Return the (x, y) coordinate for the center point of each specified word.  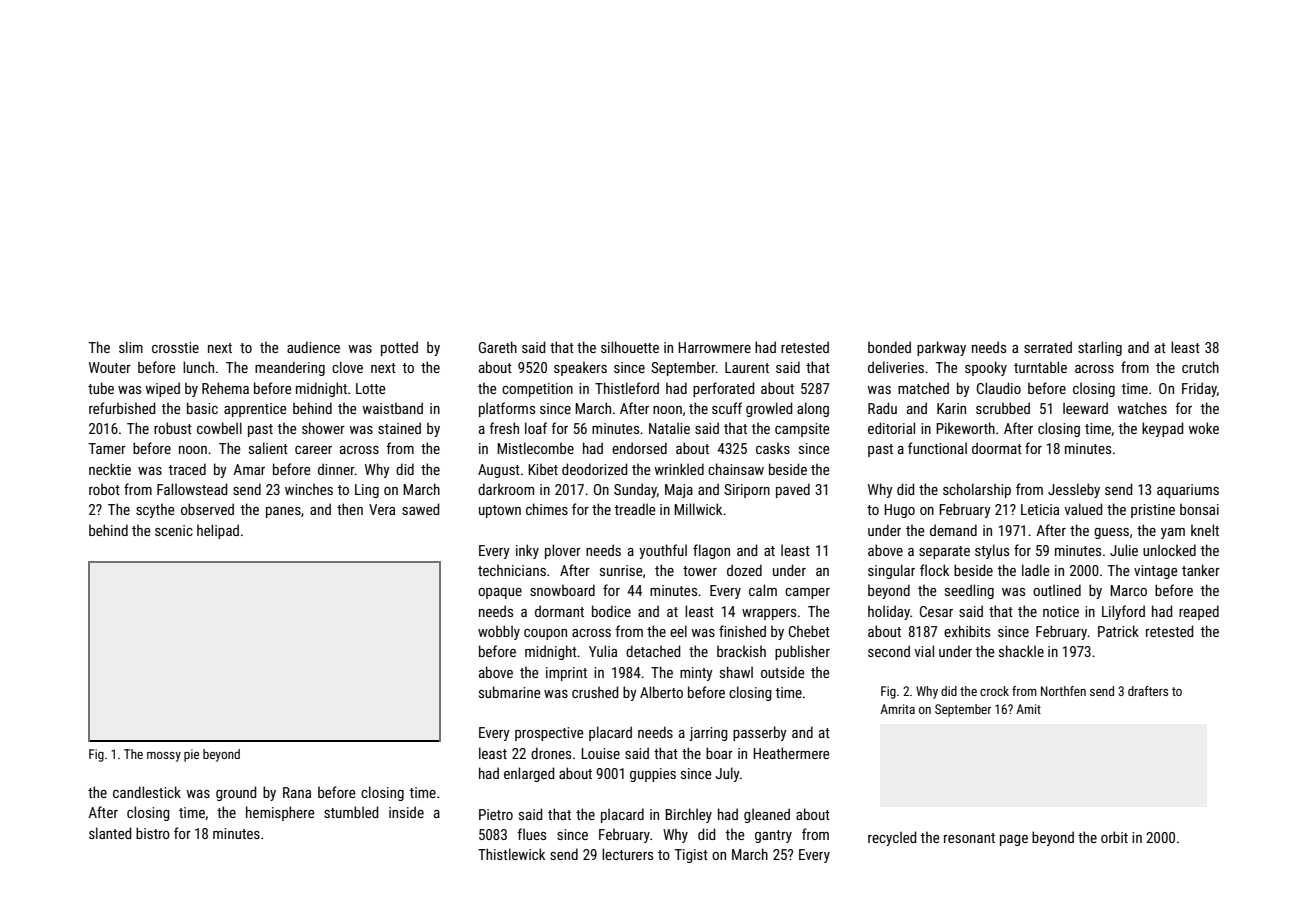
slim (131, 347)
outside (783, 672)
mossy (164, 757)
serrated (1048, 347)
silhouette (630, 347)
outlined (1057, 590)
